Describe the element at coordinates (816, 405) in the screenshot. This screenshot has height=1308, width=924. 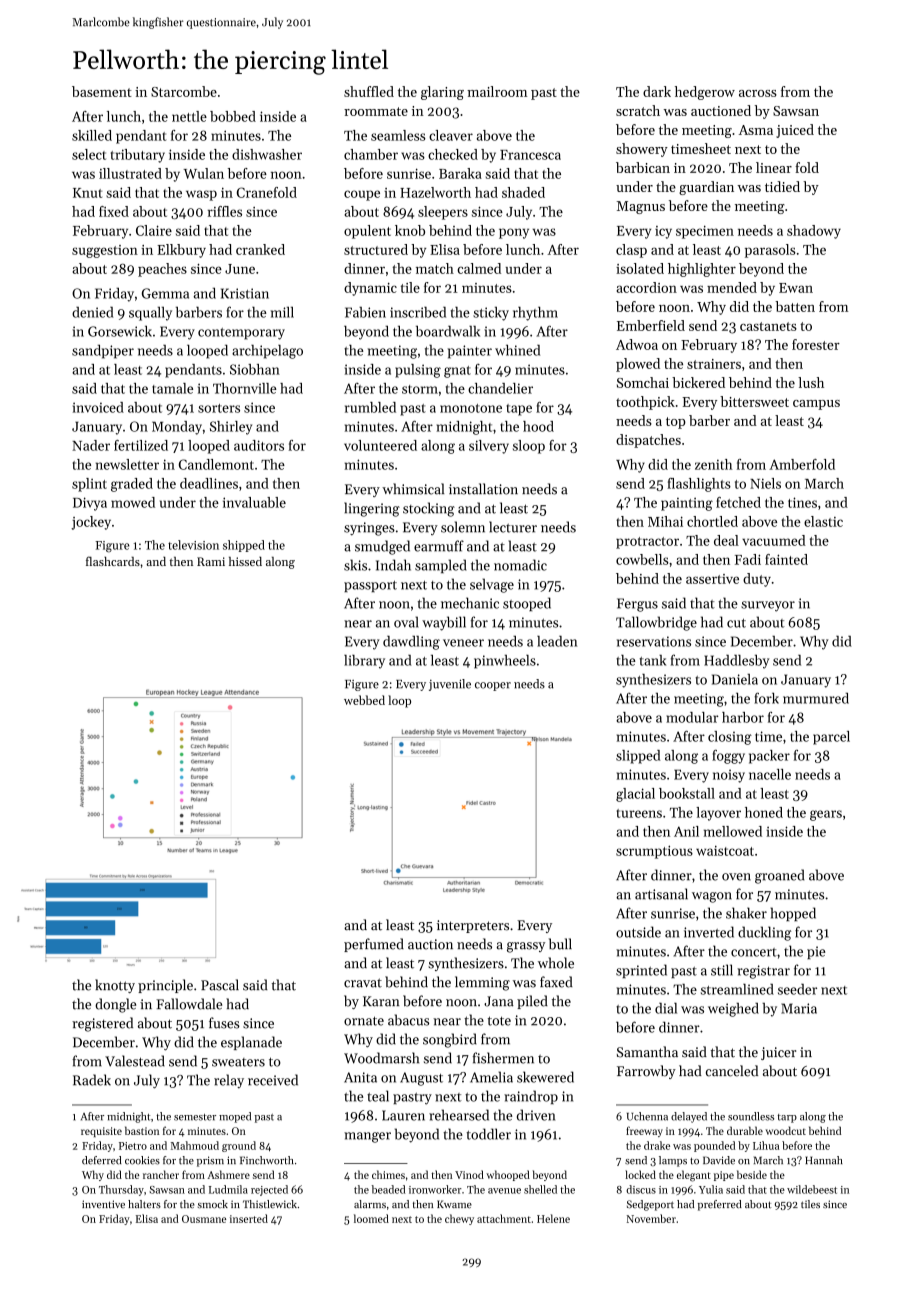
I see `campus` at that location.
